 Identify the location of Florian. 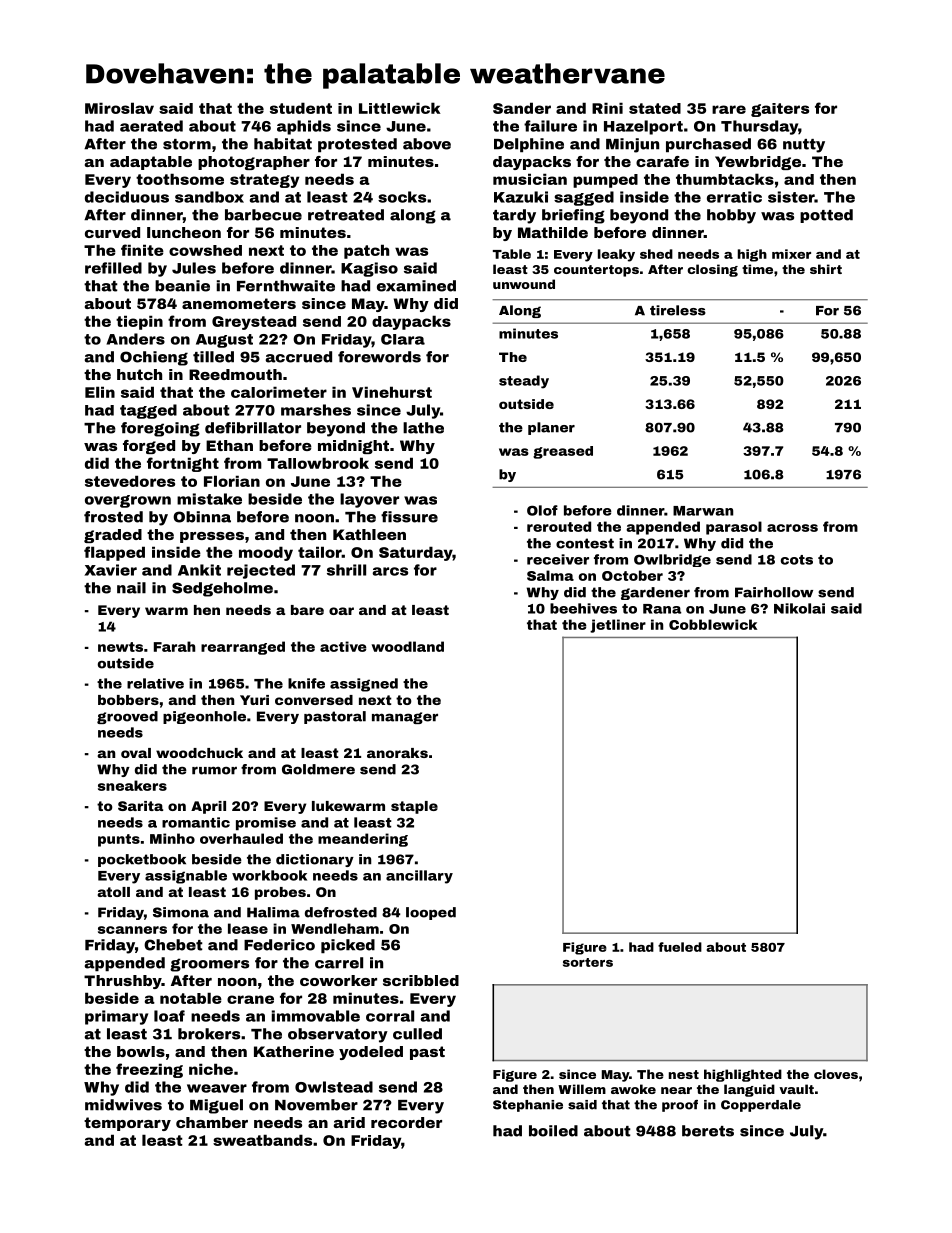
(232, 481).
